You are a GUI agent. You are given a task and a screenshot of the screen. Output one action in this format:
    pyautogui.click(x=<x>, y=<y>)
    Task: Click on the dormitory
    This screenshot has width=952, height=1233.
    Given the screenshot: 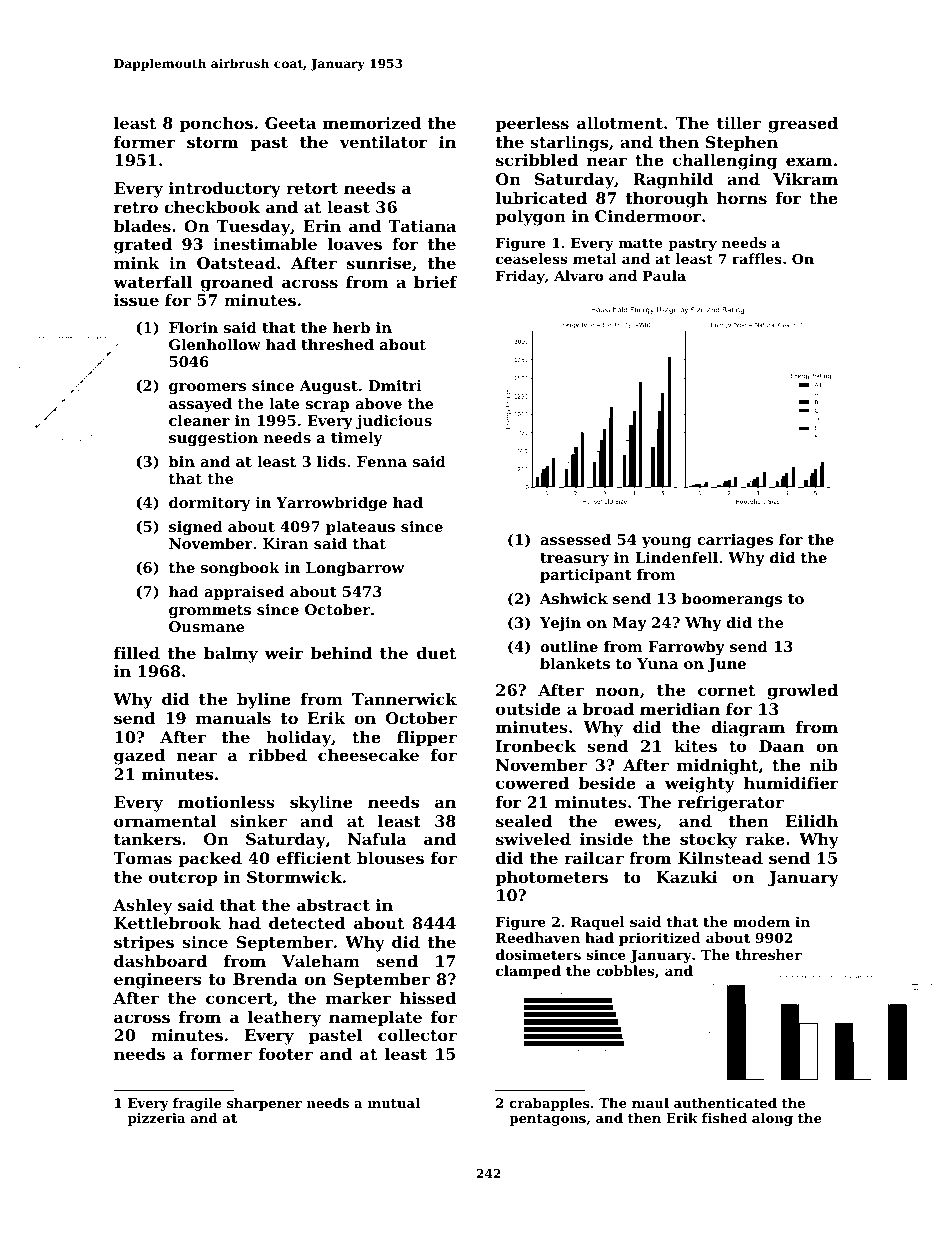 What is the action you would take?
    pyautogui.click(x=209, y=504)
